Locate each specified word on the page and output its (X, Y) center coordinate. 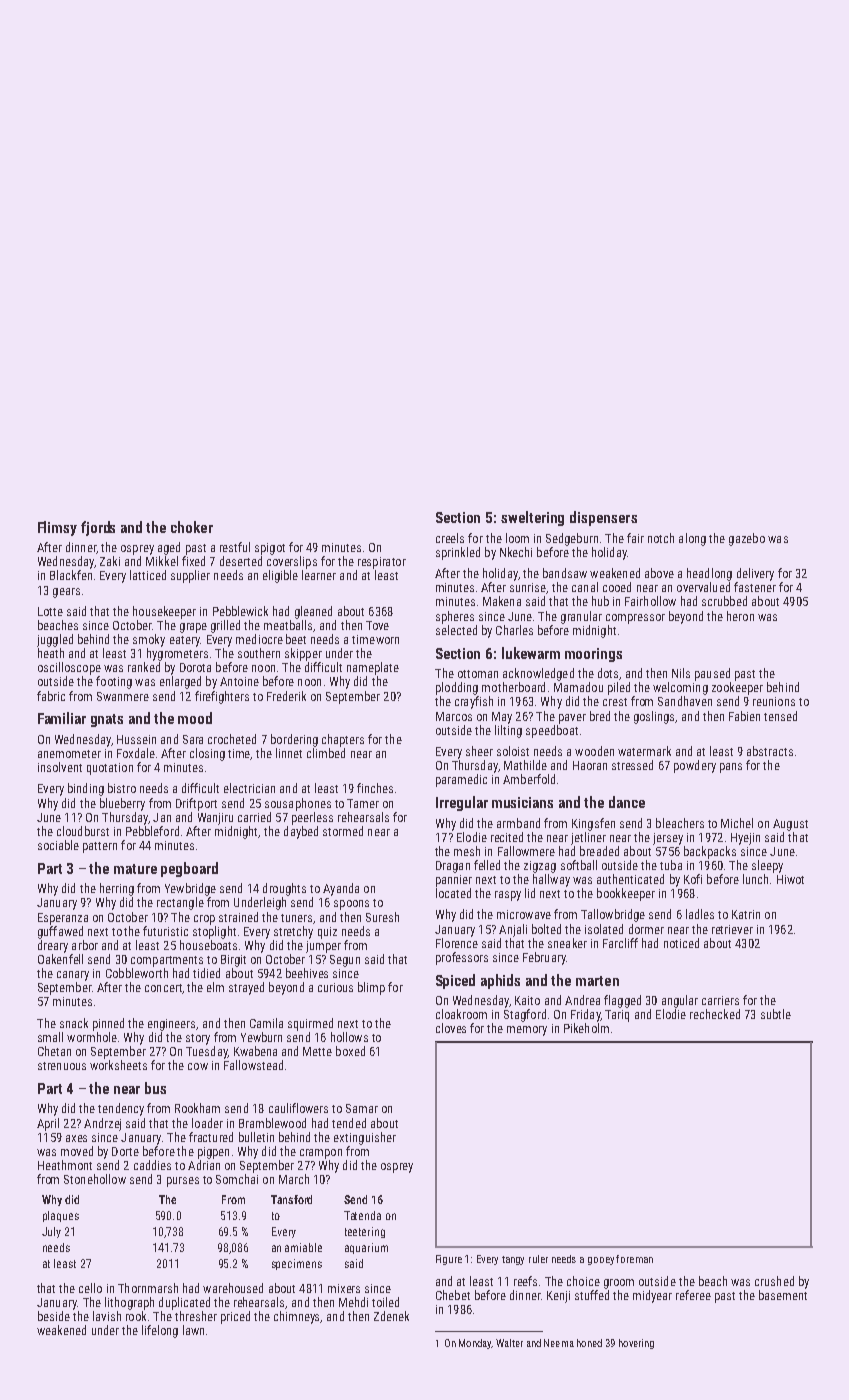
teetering (365, 1232)
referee (693, 1295)
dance (627, 802)
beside (54, 1316)
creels (450, 538)
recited (507, 837)
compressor (635, 619)
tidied (206, 973)
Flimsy (57, 528)
